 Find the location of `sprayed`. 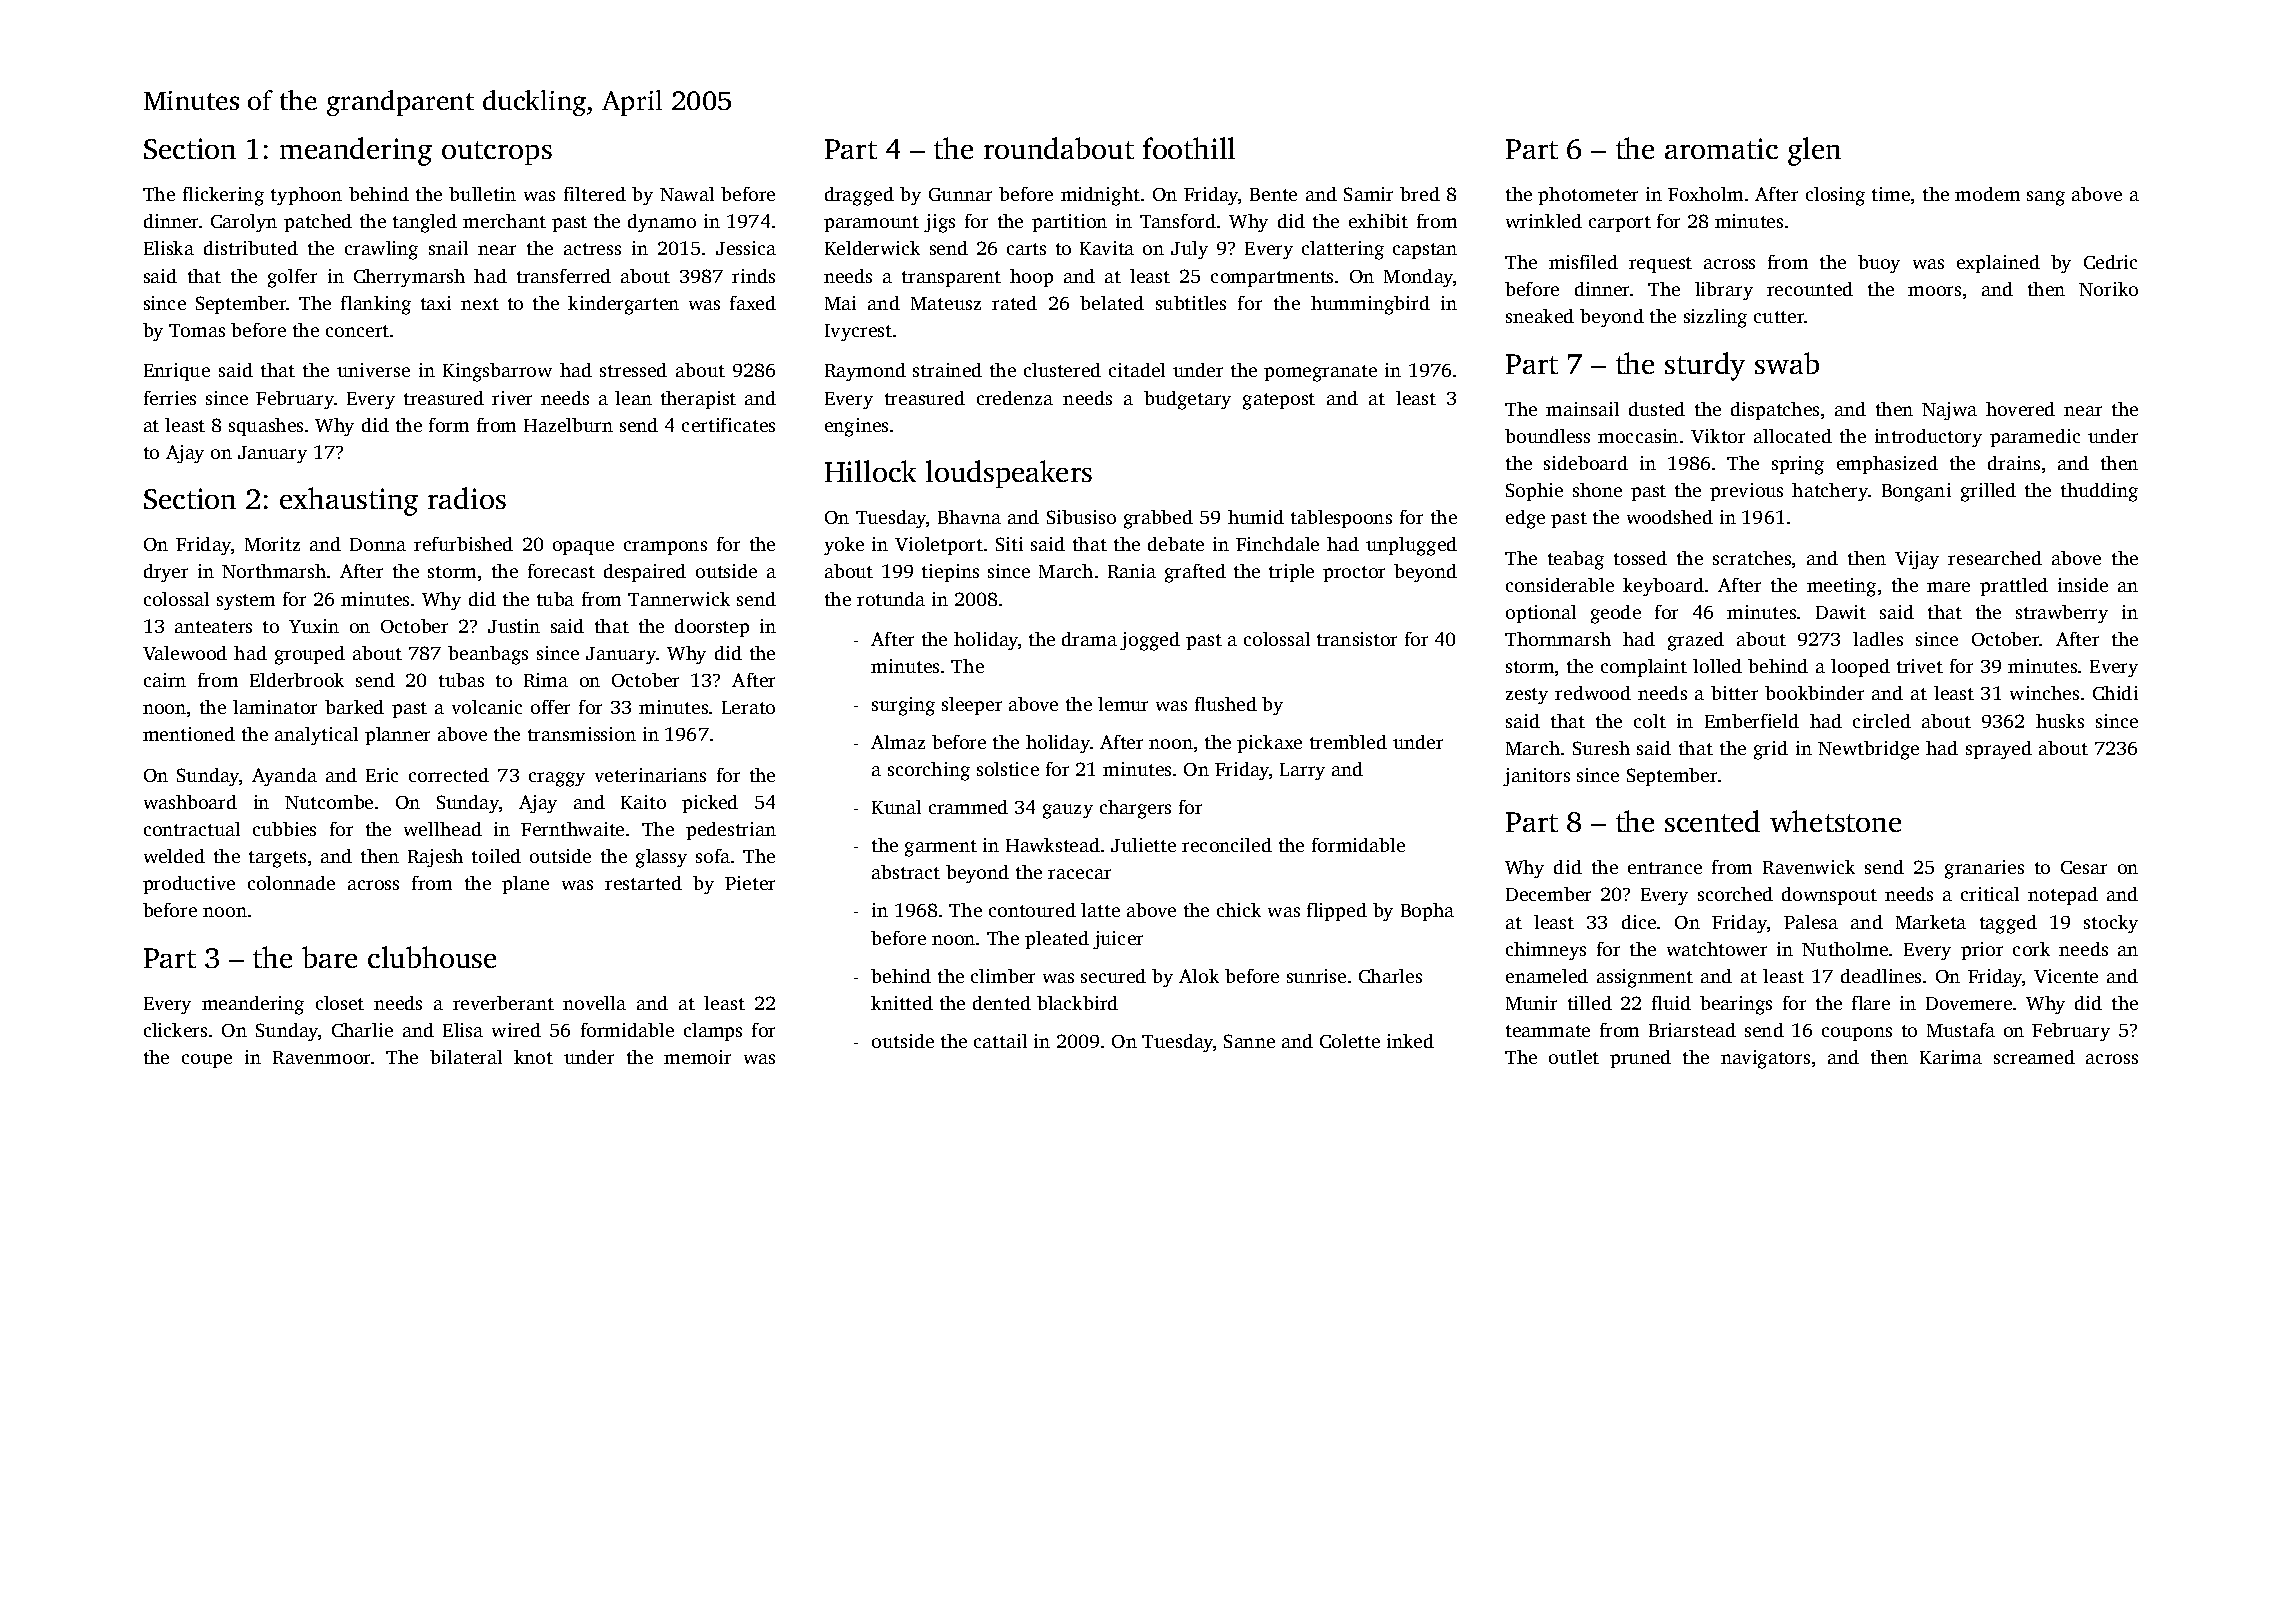

sprayed is located at coordinates (1999, 750).
